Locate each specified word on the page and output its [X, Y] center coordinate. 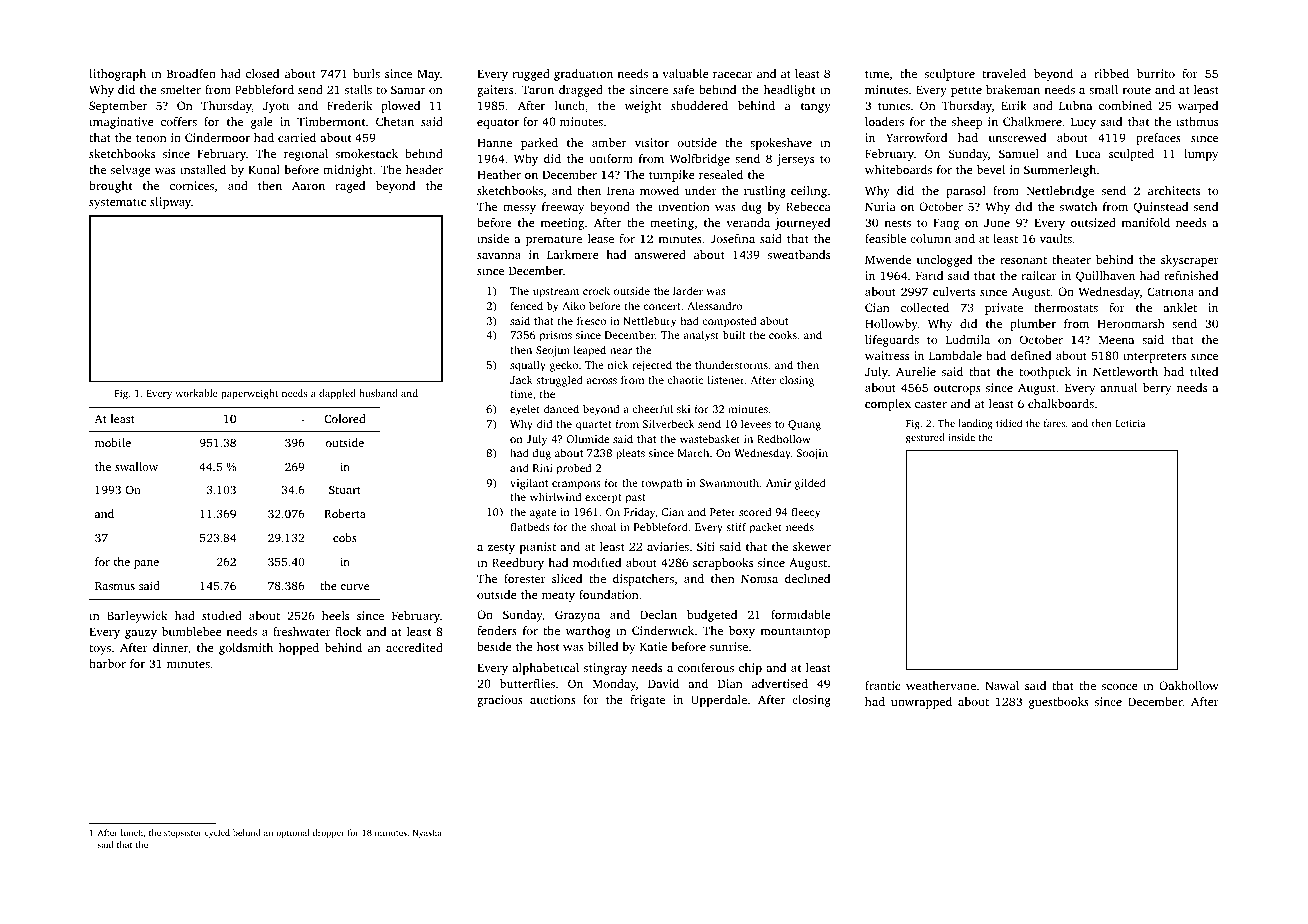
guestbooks [1059, 703]
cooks [783, 335]
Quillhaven [1105, 276]
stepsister [183, 833]
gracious [500, 701]
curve [355, 587]
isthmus [1197, 121]
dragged [581, 91]
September [118, 107]
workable [196, 393]
